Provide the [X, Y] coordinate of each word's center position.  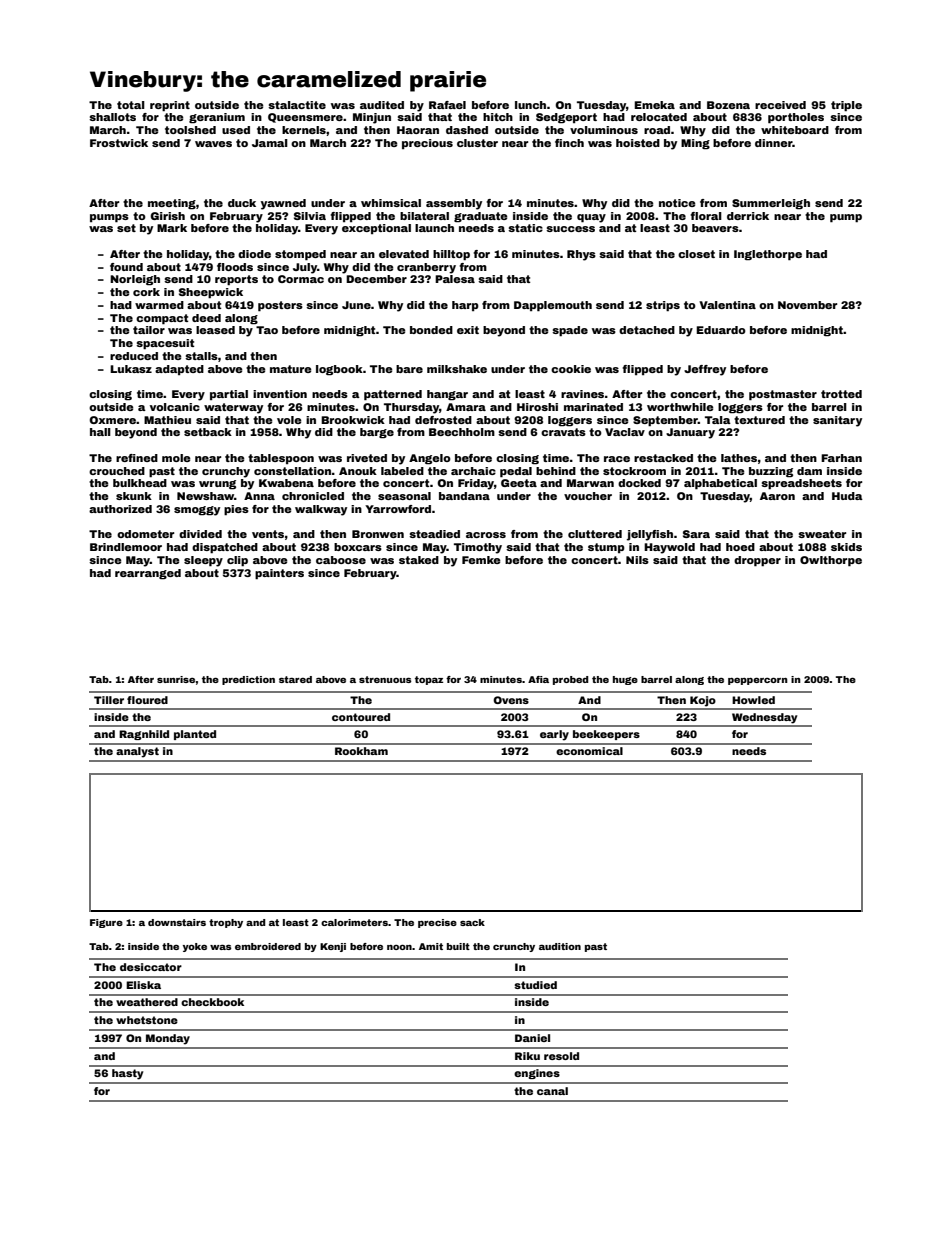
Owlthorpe [831, 561]
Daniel [532, 1038]
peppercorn [758, 681]
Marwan [590, 483]
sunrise [176, 679]
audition [560, 946]
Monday [168, 1039]
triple [846, 106]
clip [237, 561]
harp [465, 306]
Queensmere [305, 118]
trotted [841, 394]
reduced [134, 356]
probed [570, 680]
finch [569, 143]
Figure [106, 923]
